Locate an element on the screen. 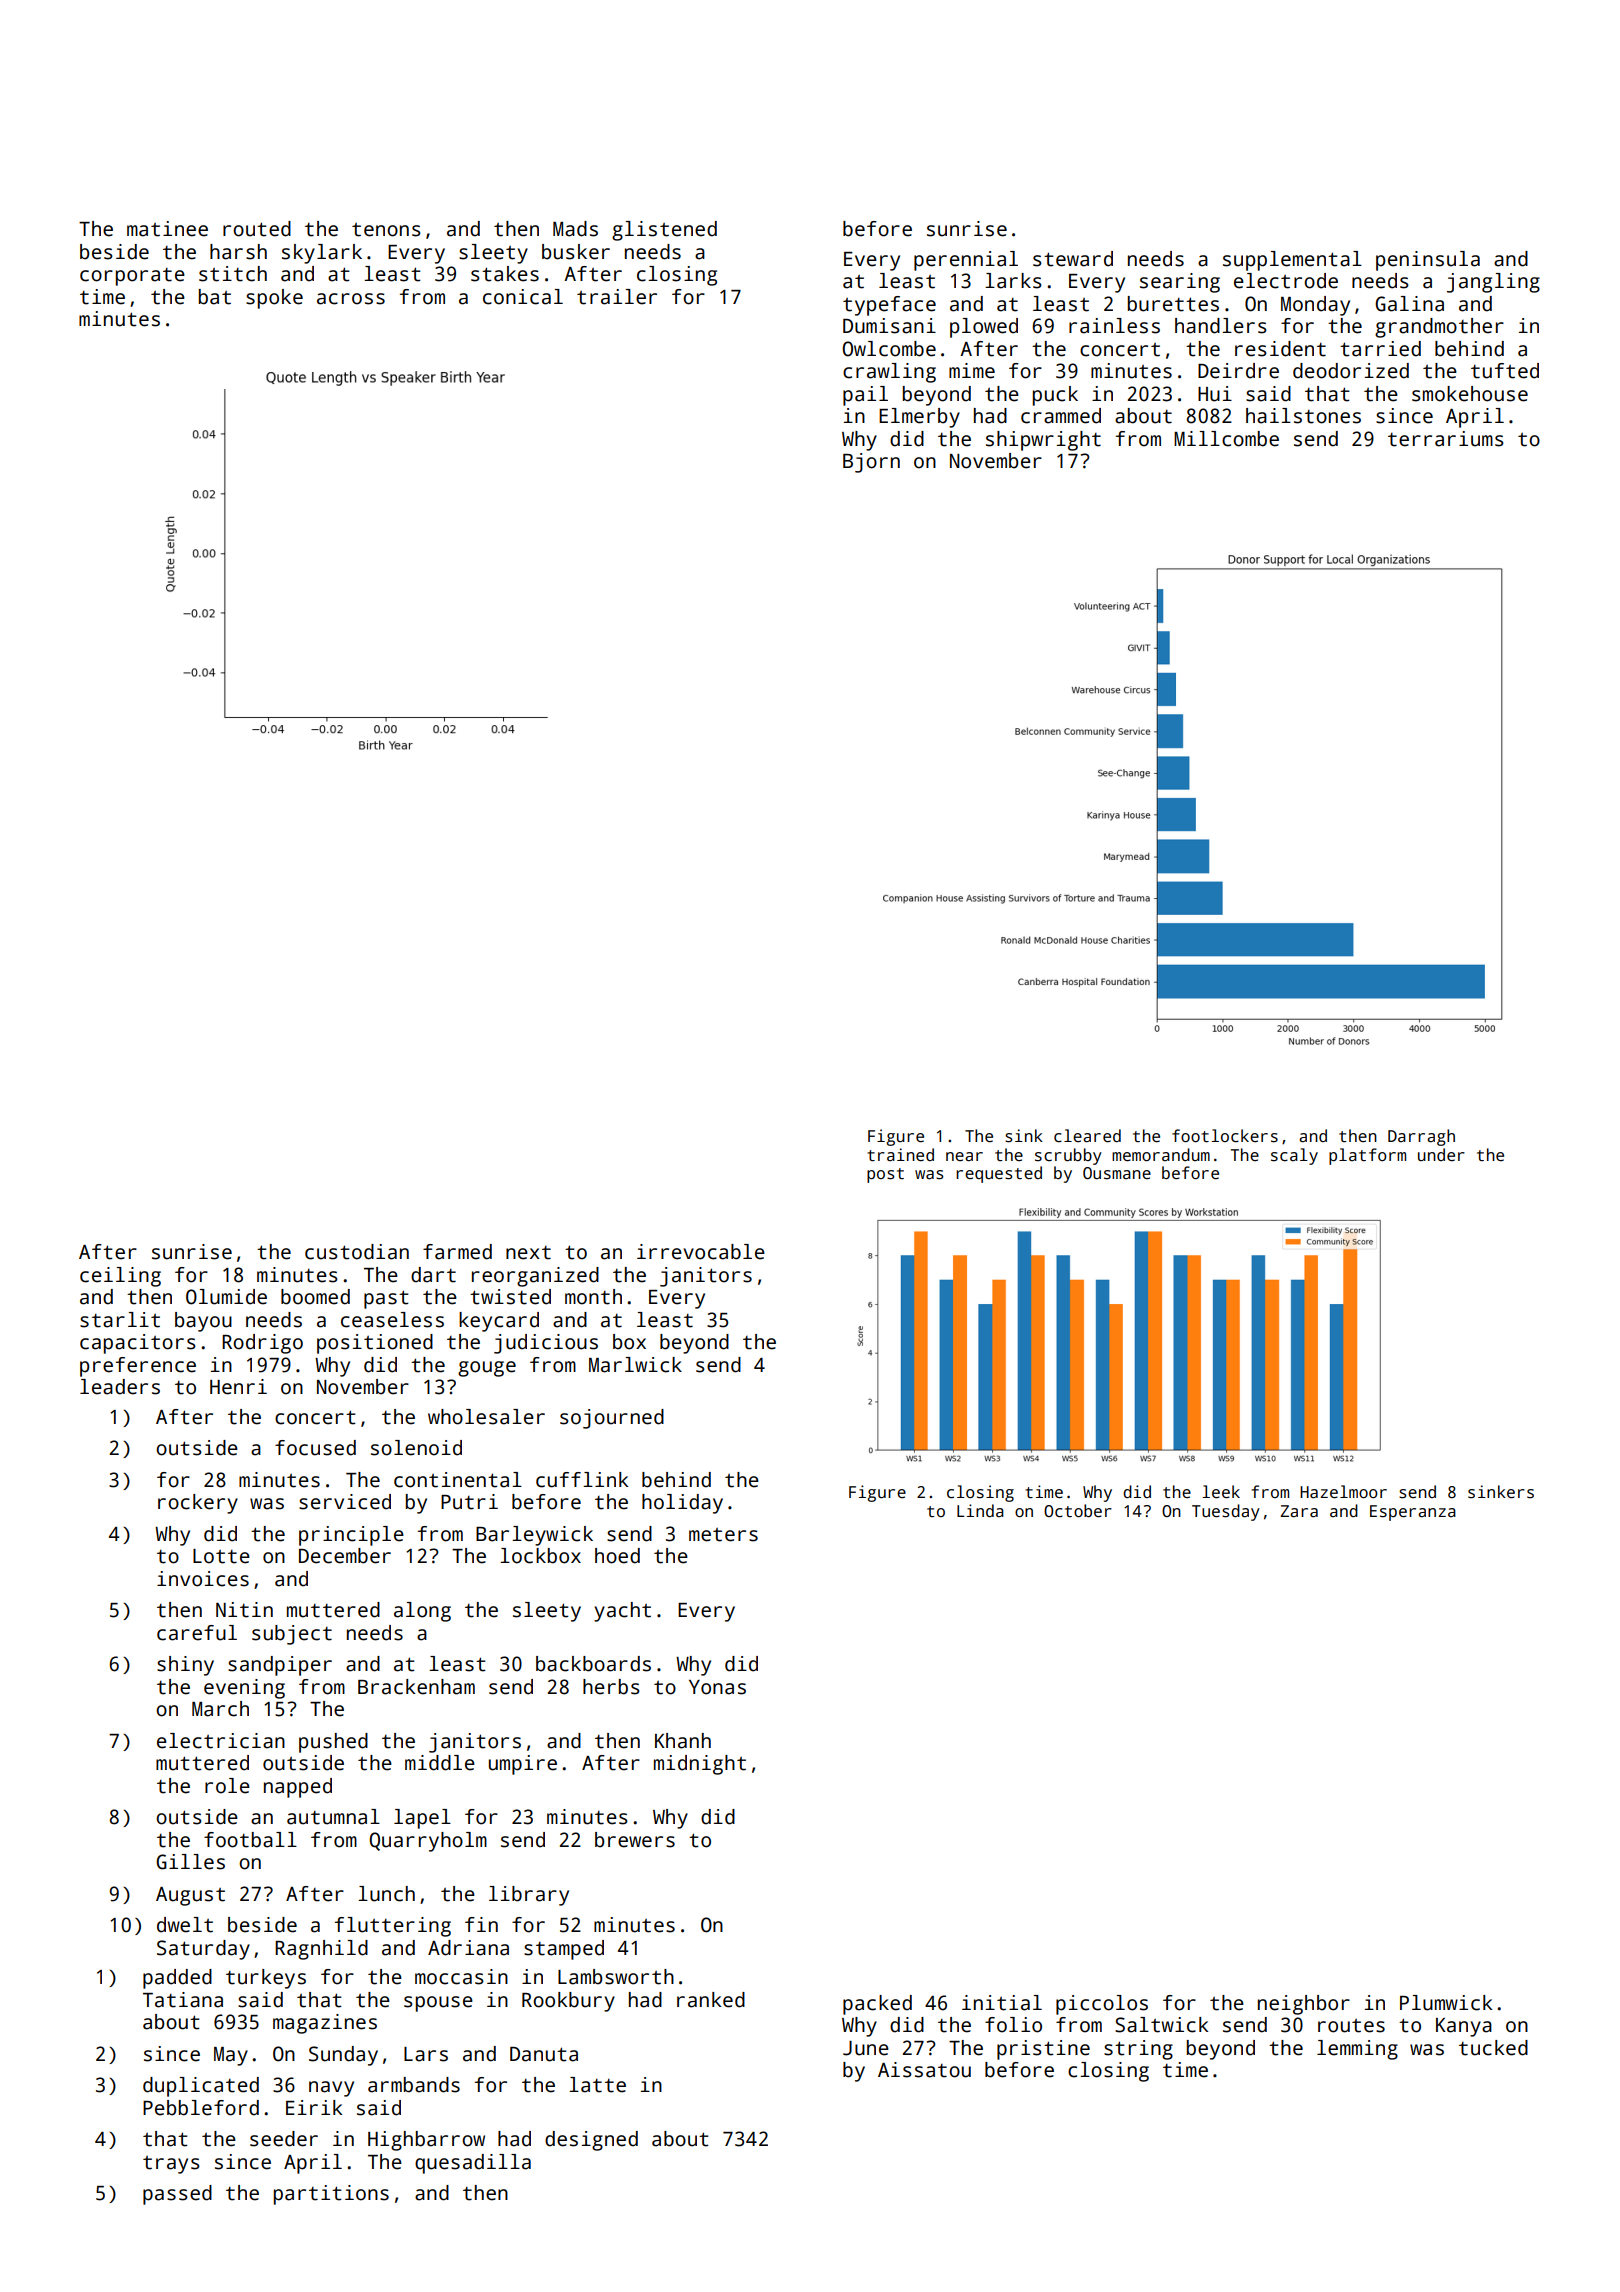  across is located at coordinates (351, 299).
